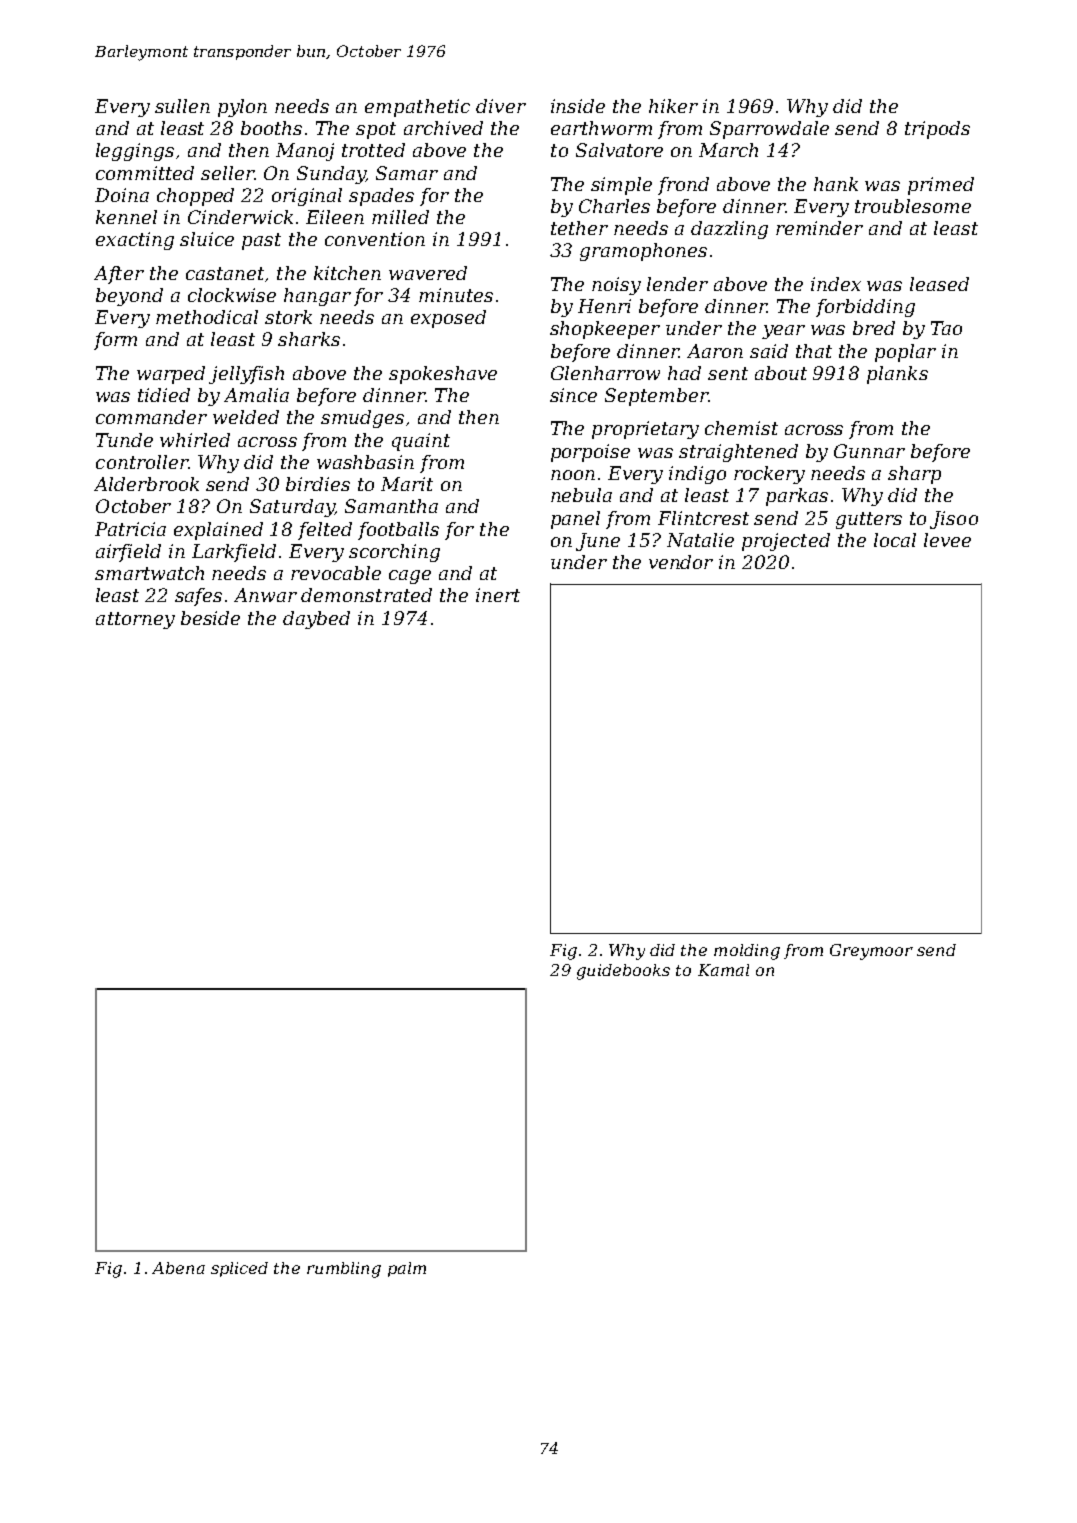  What do you see at coordinates (239, 1269) in the page?
I see `spliced` at bounding box center [239, 1269].
